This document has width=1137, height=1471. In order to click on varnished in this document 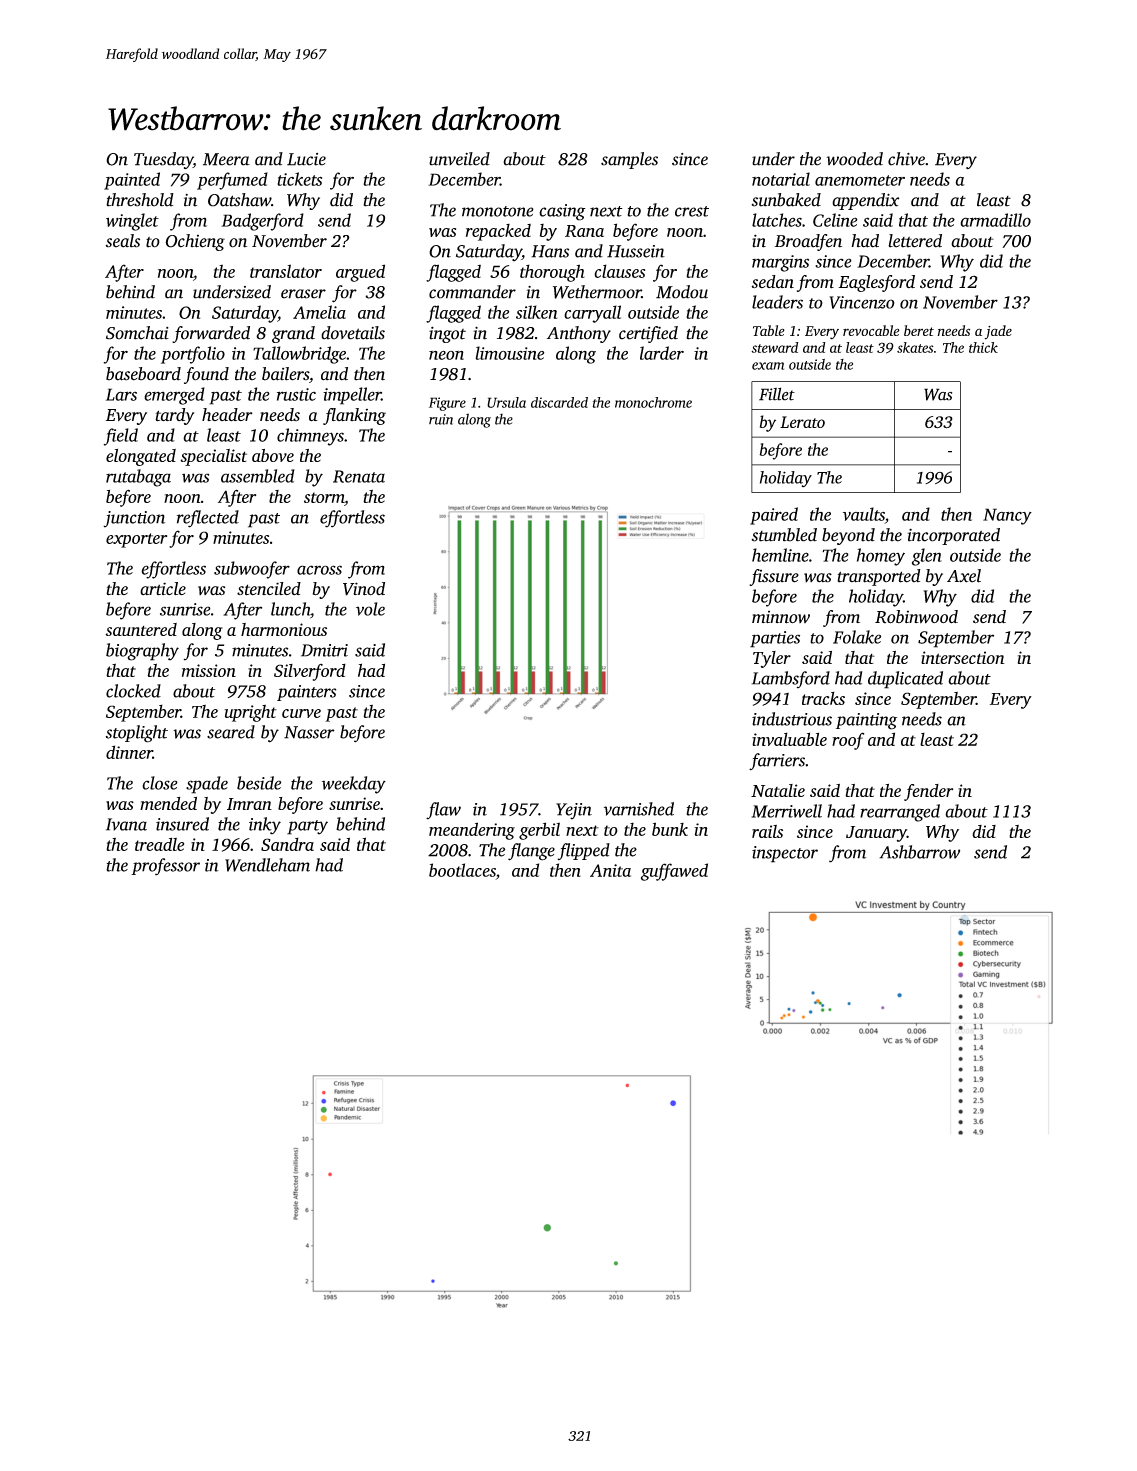, I will do `click(639, 809)`.
